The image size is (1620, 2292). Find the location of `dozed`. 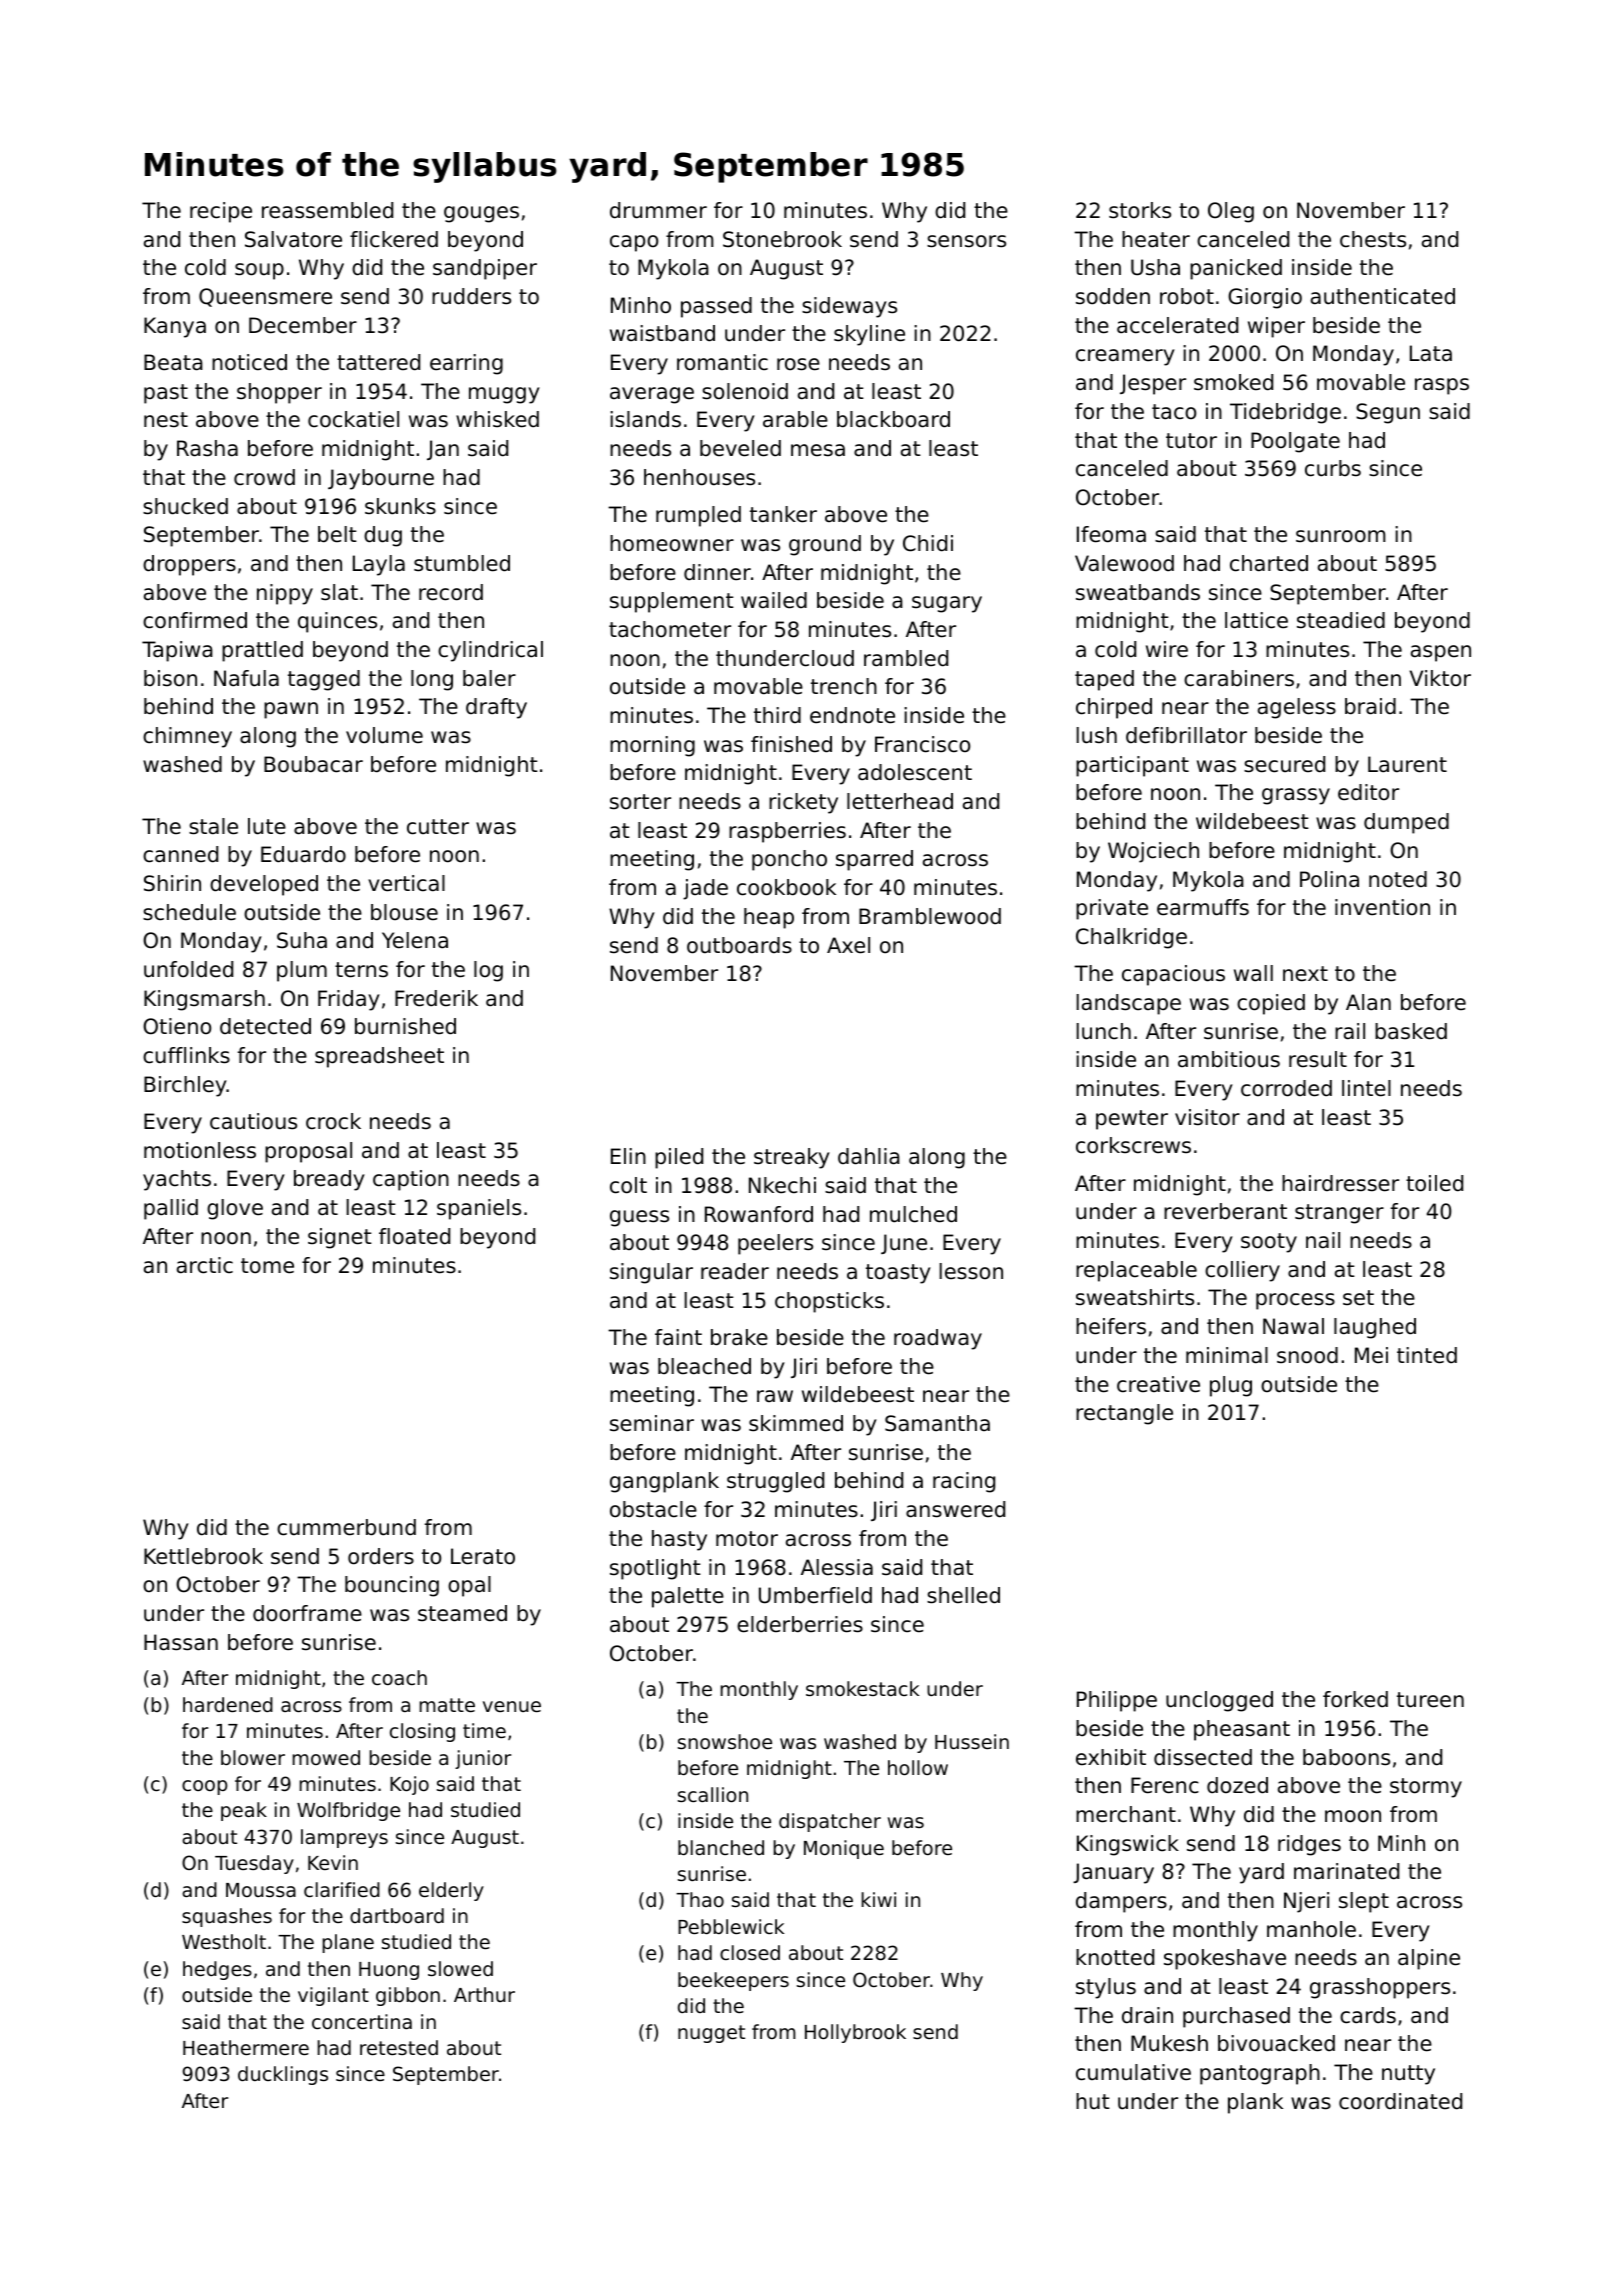

dozed is located at coordinates (1237, 1785).
